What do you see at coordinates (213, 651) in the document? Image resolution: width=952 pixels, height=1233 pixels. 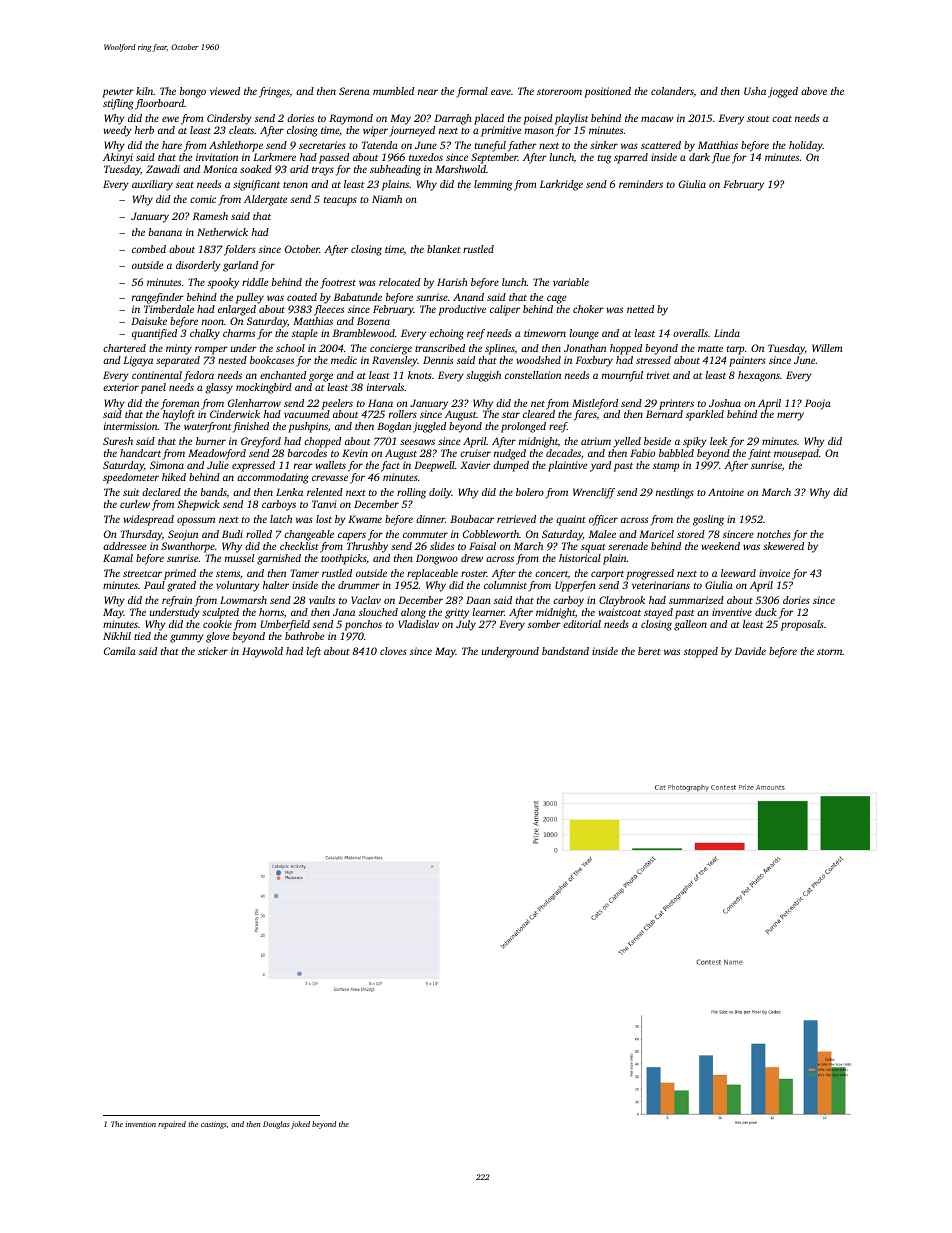 I see `sticker` at bounding box center [213, 651].
